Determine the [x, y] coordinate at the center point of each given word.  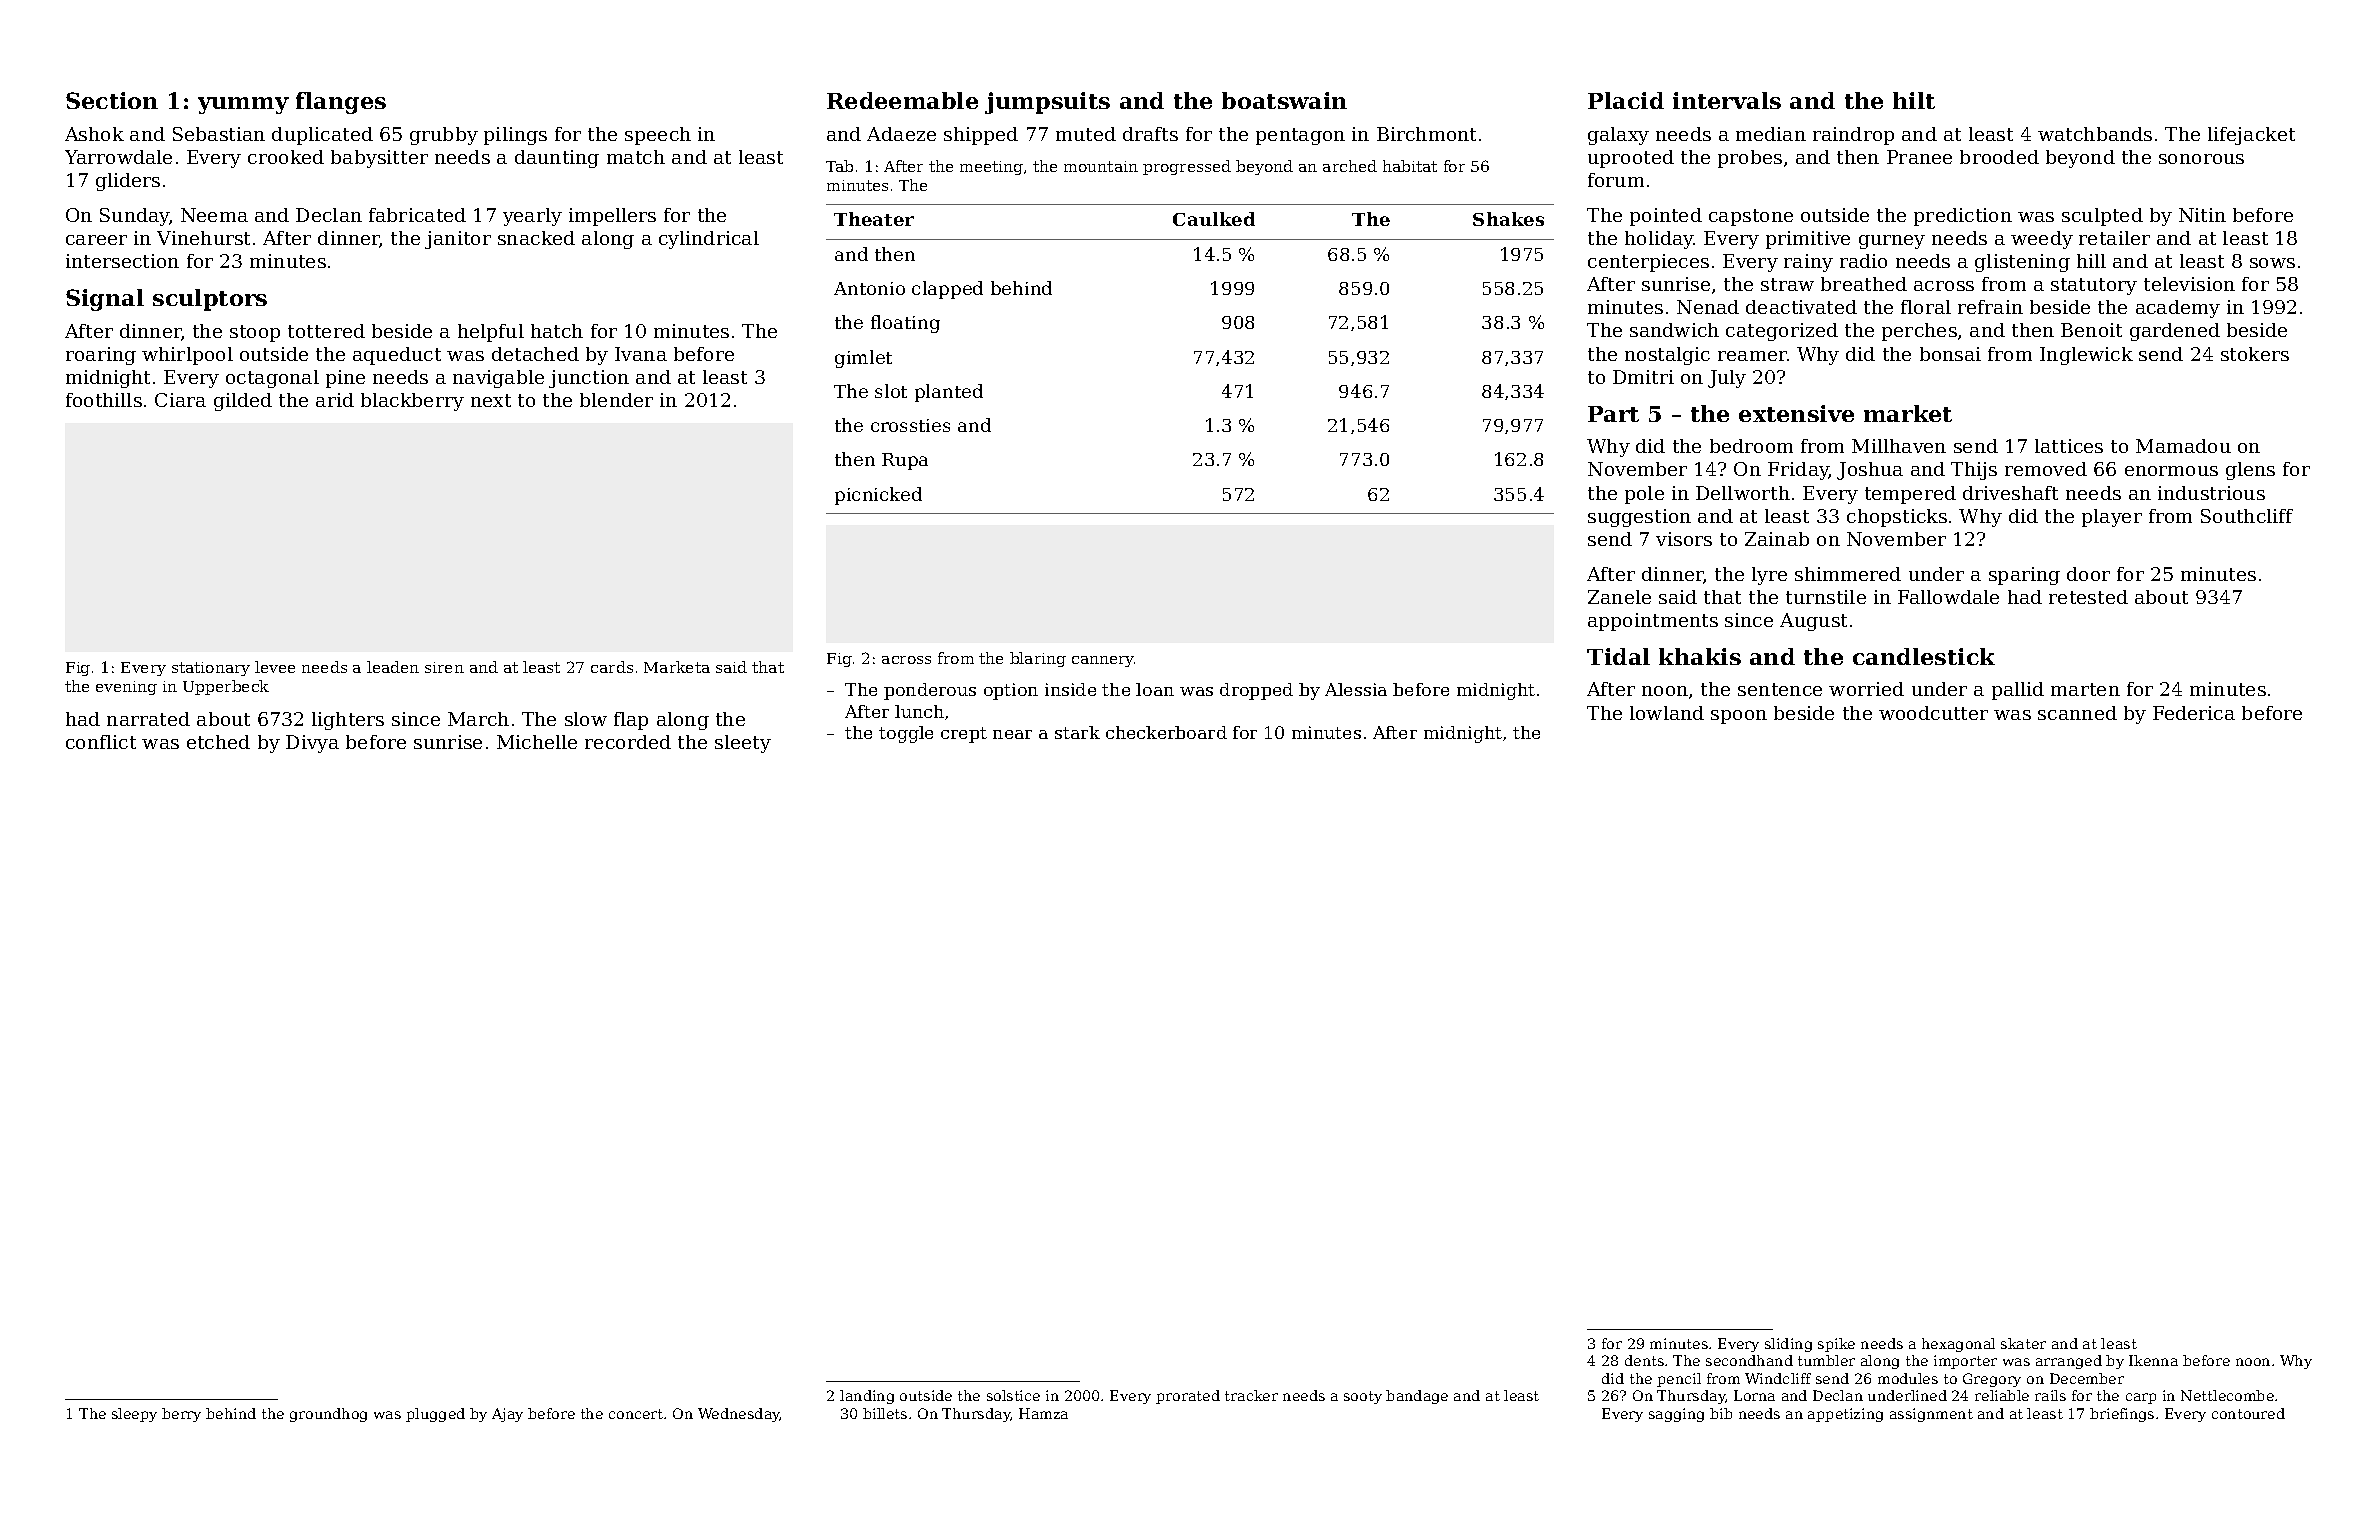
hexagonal [1958, 1345]
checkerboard [1166, 732]
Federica [2194, 713]
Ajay [507, 1415]
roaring [101, 356]
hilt [1914, 100]
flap [631, 721]
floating [905, 324]
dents [1644, 1360]
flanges [341, 103]
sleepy [134, 1415]
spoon [1739, 717]
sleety [743, 744]
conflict [101, 742]
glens [2250, 471]
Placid [1626, 100]
